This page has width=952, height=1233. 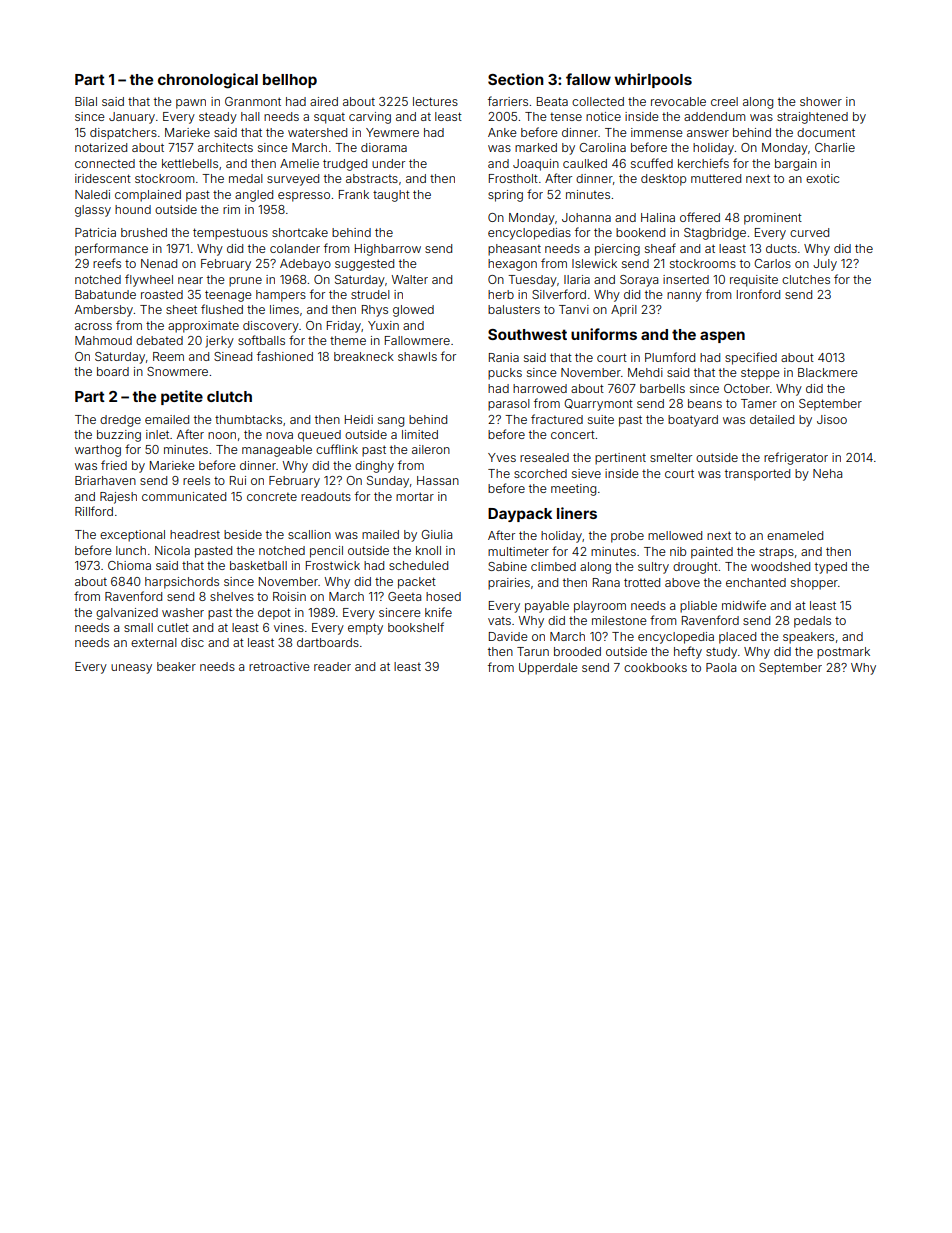 I want to click on noon, so click(x=222, y=435).
